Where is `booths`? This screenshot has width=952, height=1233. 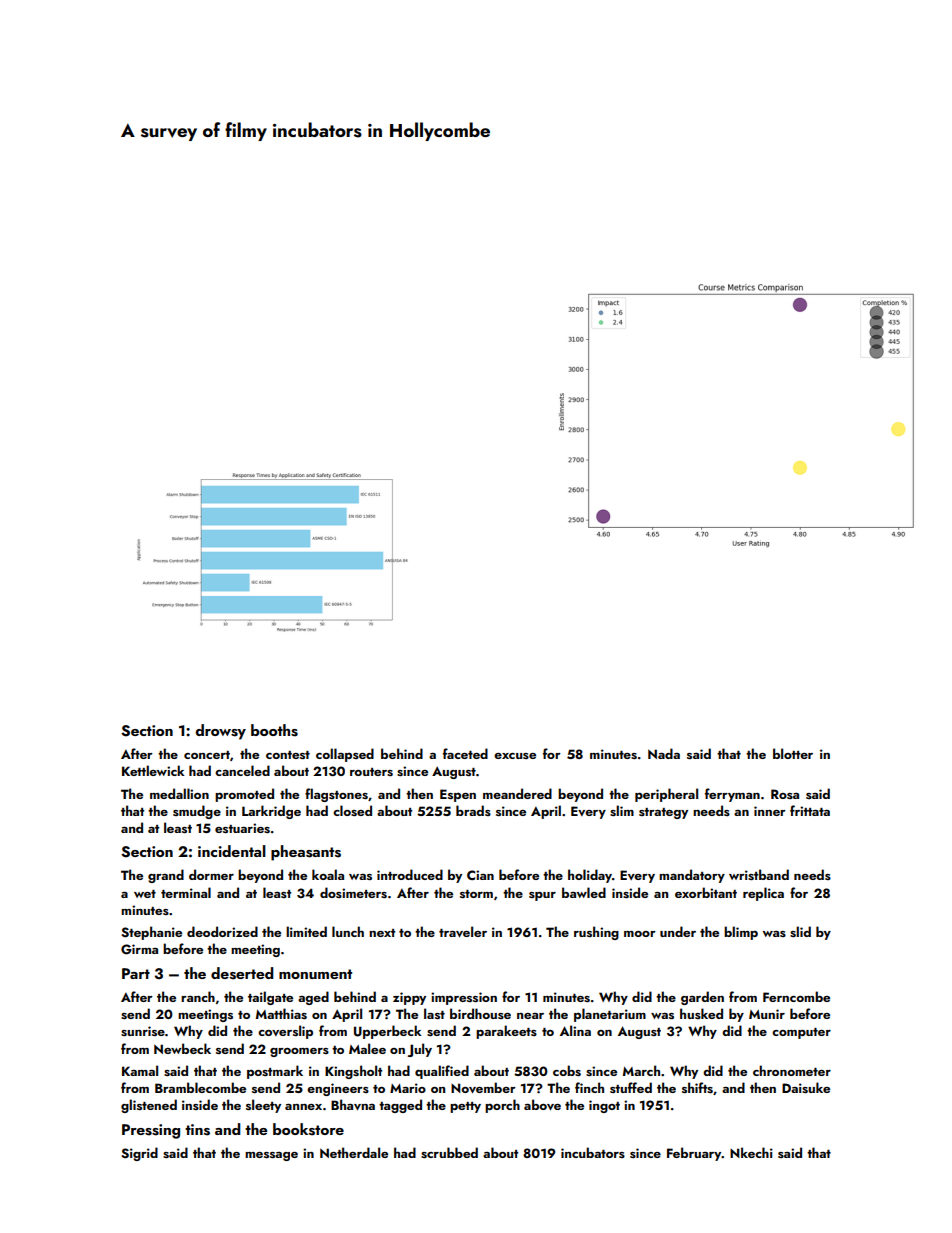
booths is located at coordinates (274, 730).
